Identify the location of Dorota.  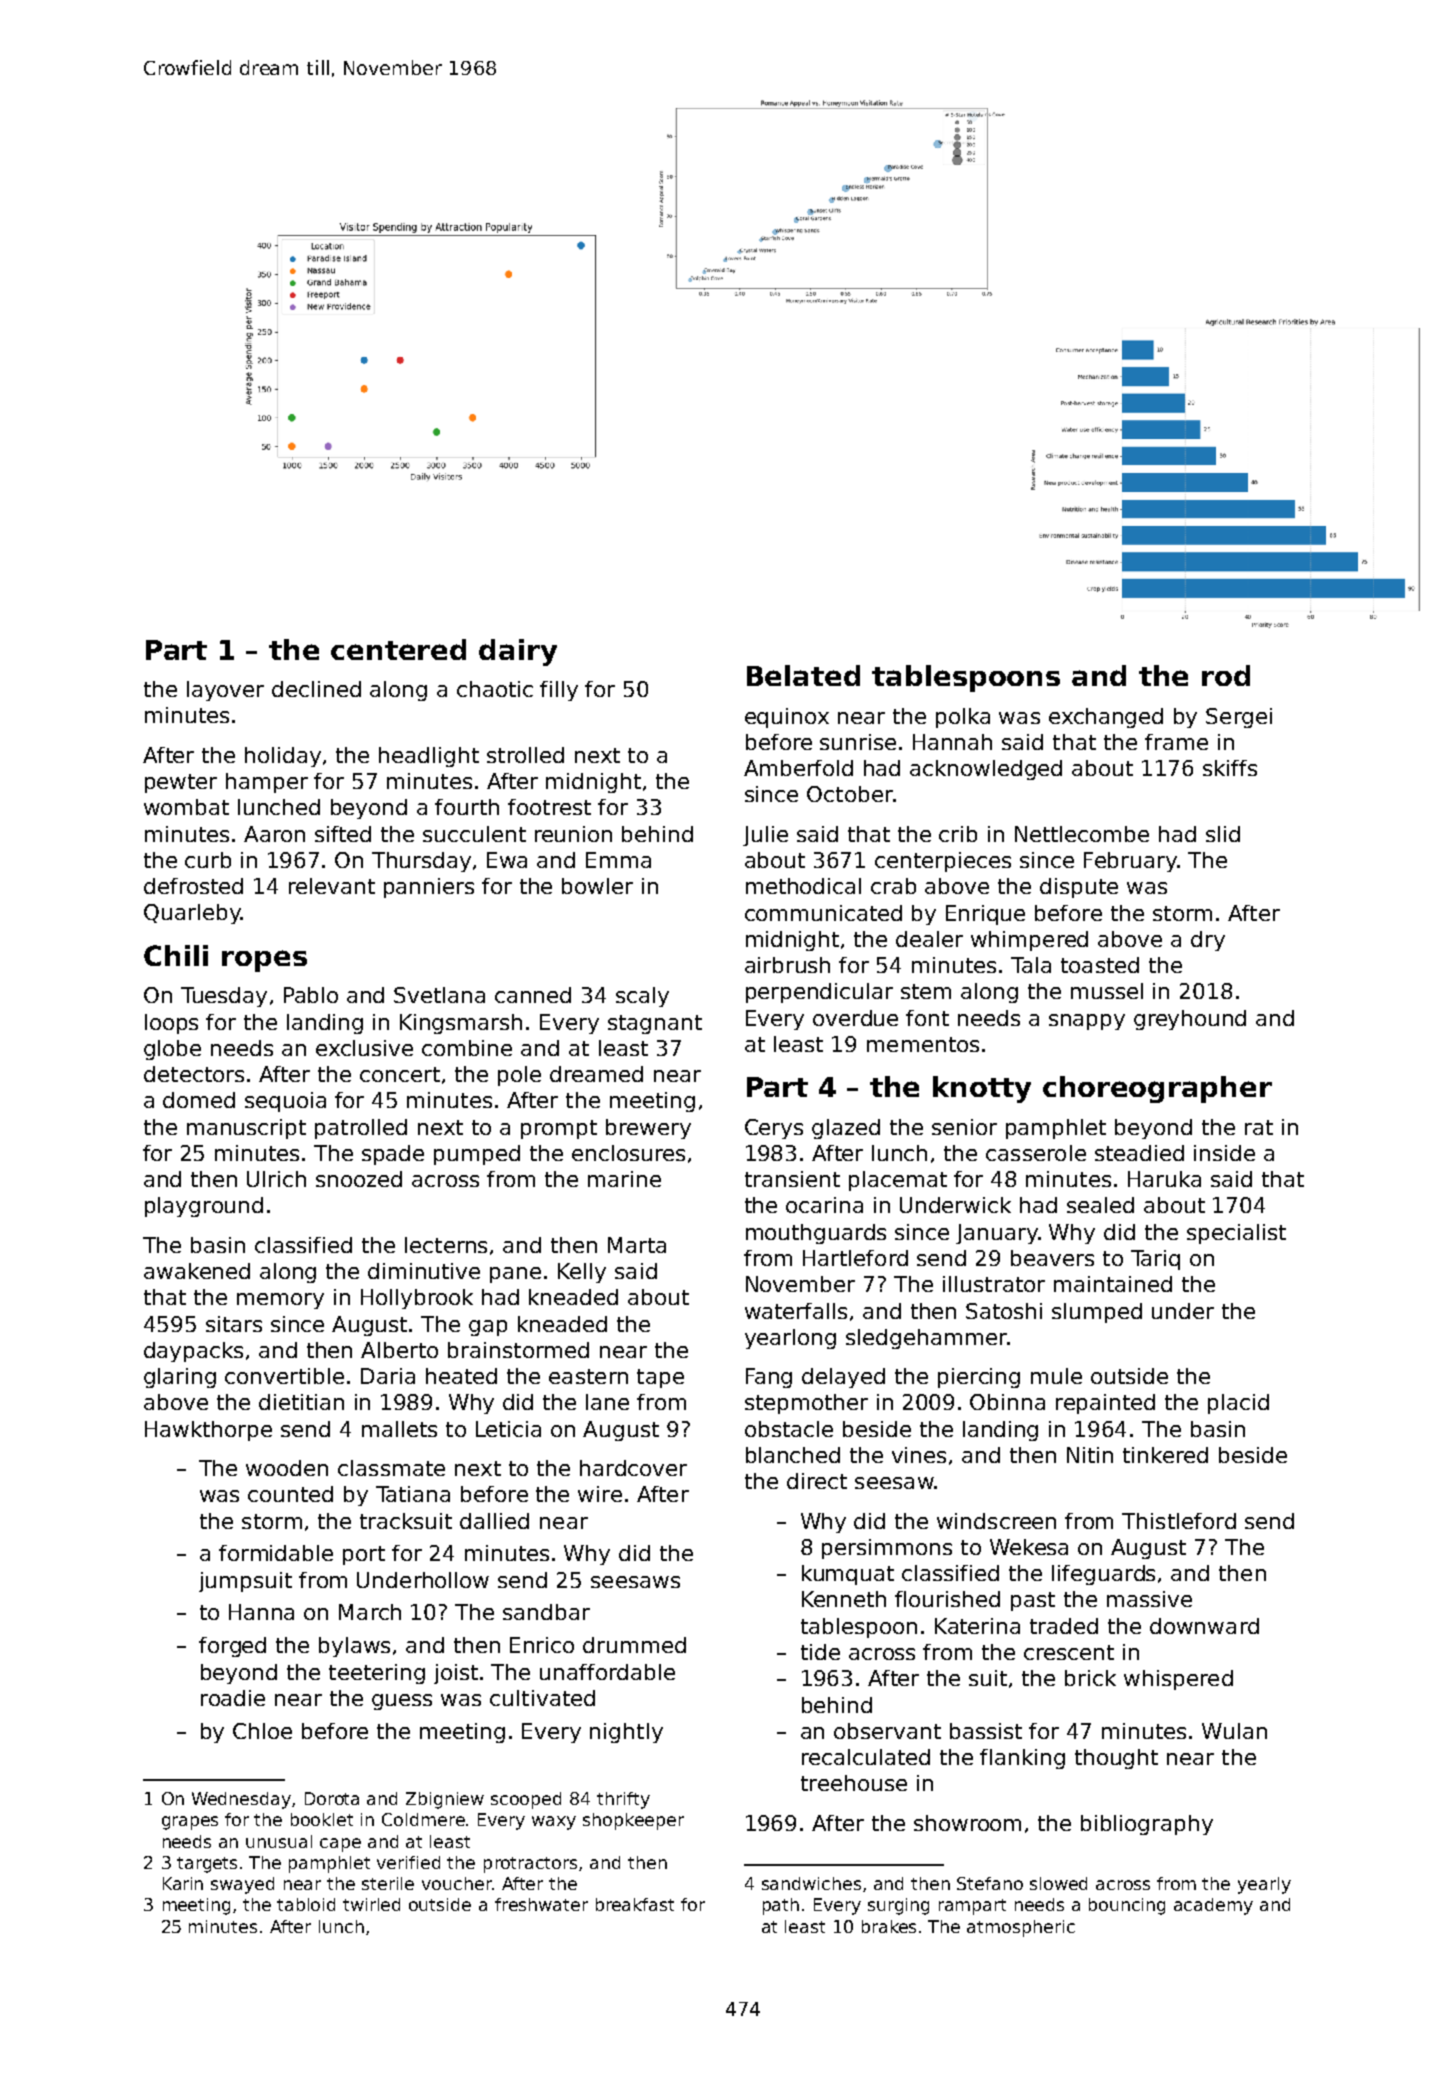
(332, 1798).
